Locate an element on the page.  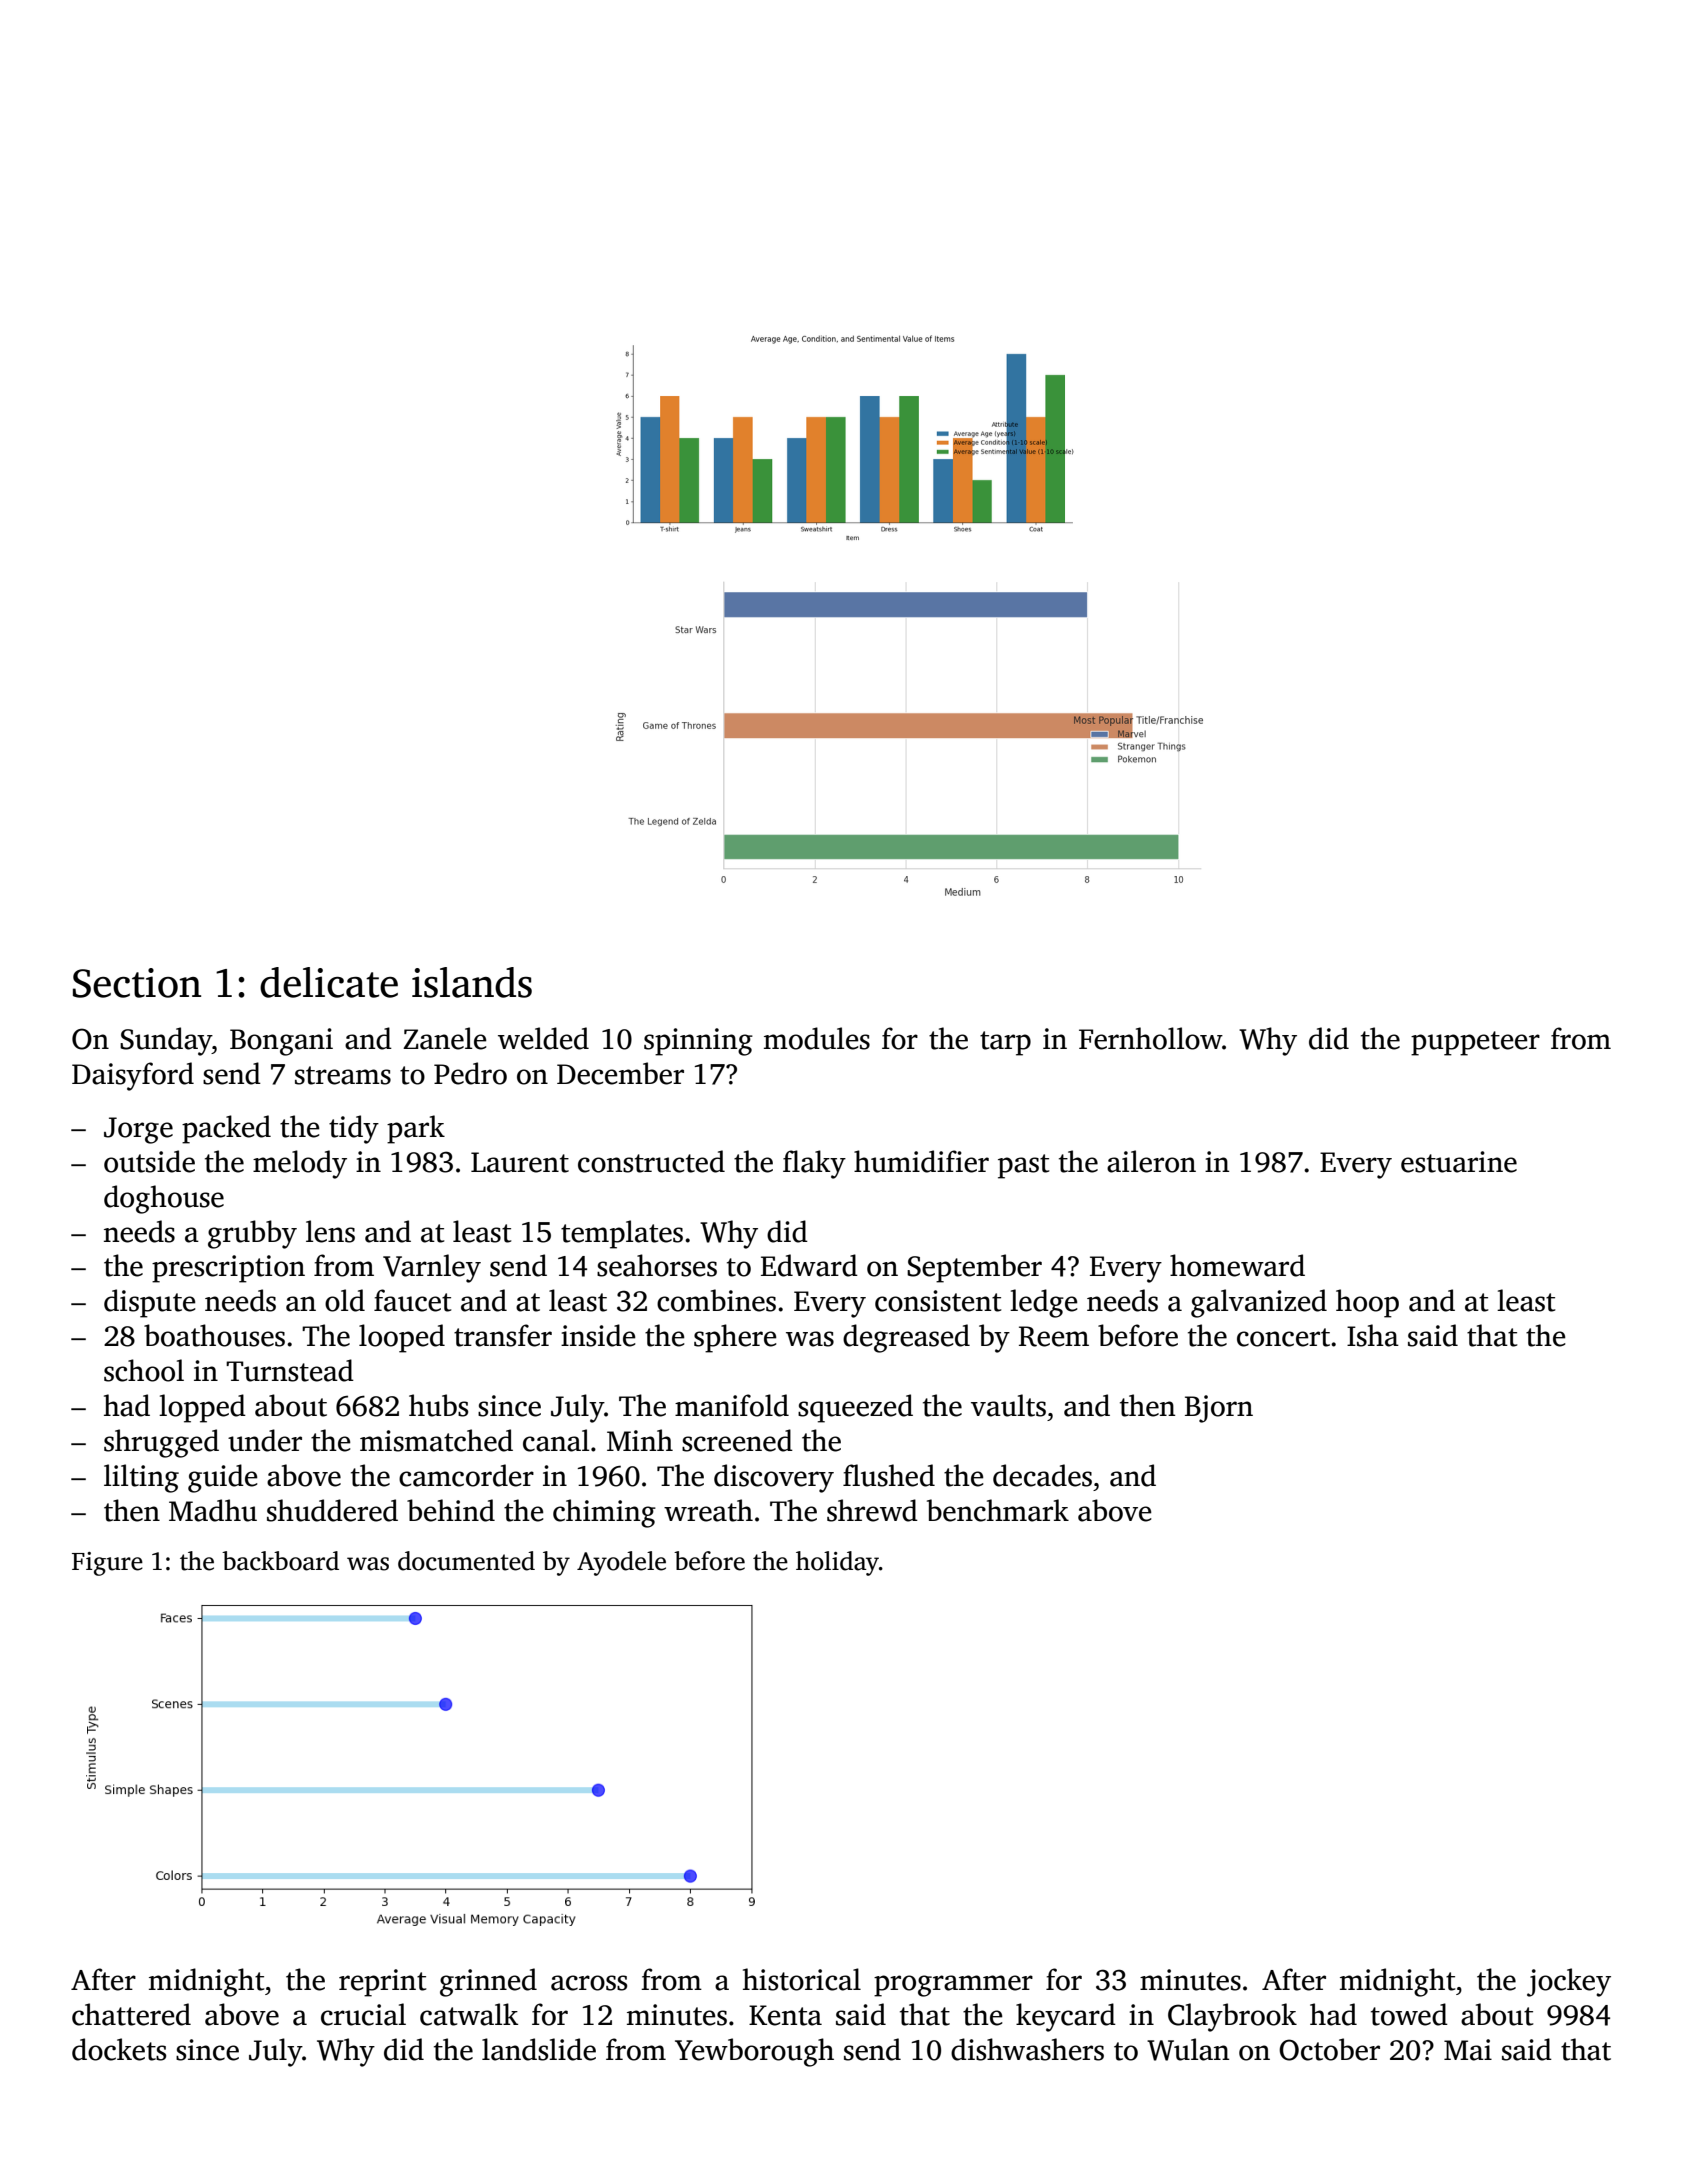
benchmark is located at coordinates (998, 1510).
